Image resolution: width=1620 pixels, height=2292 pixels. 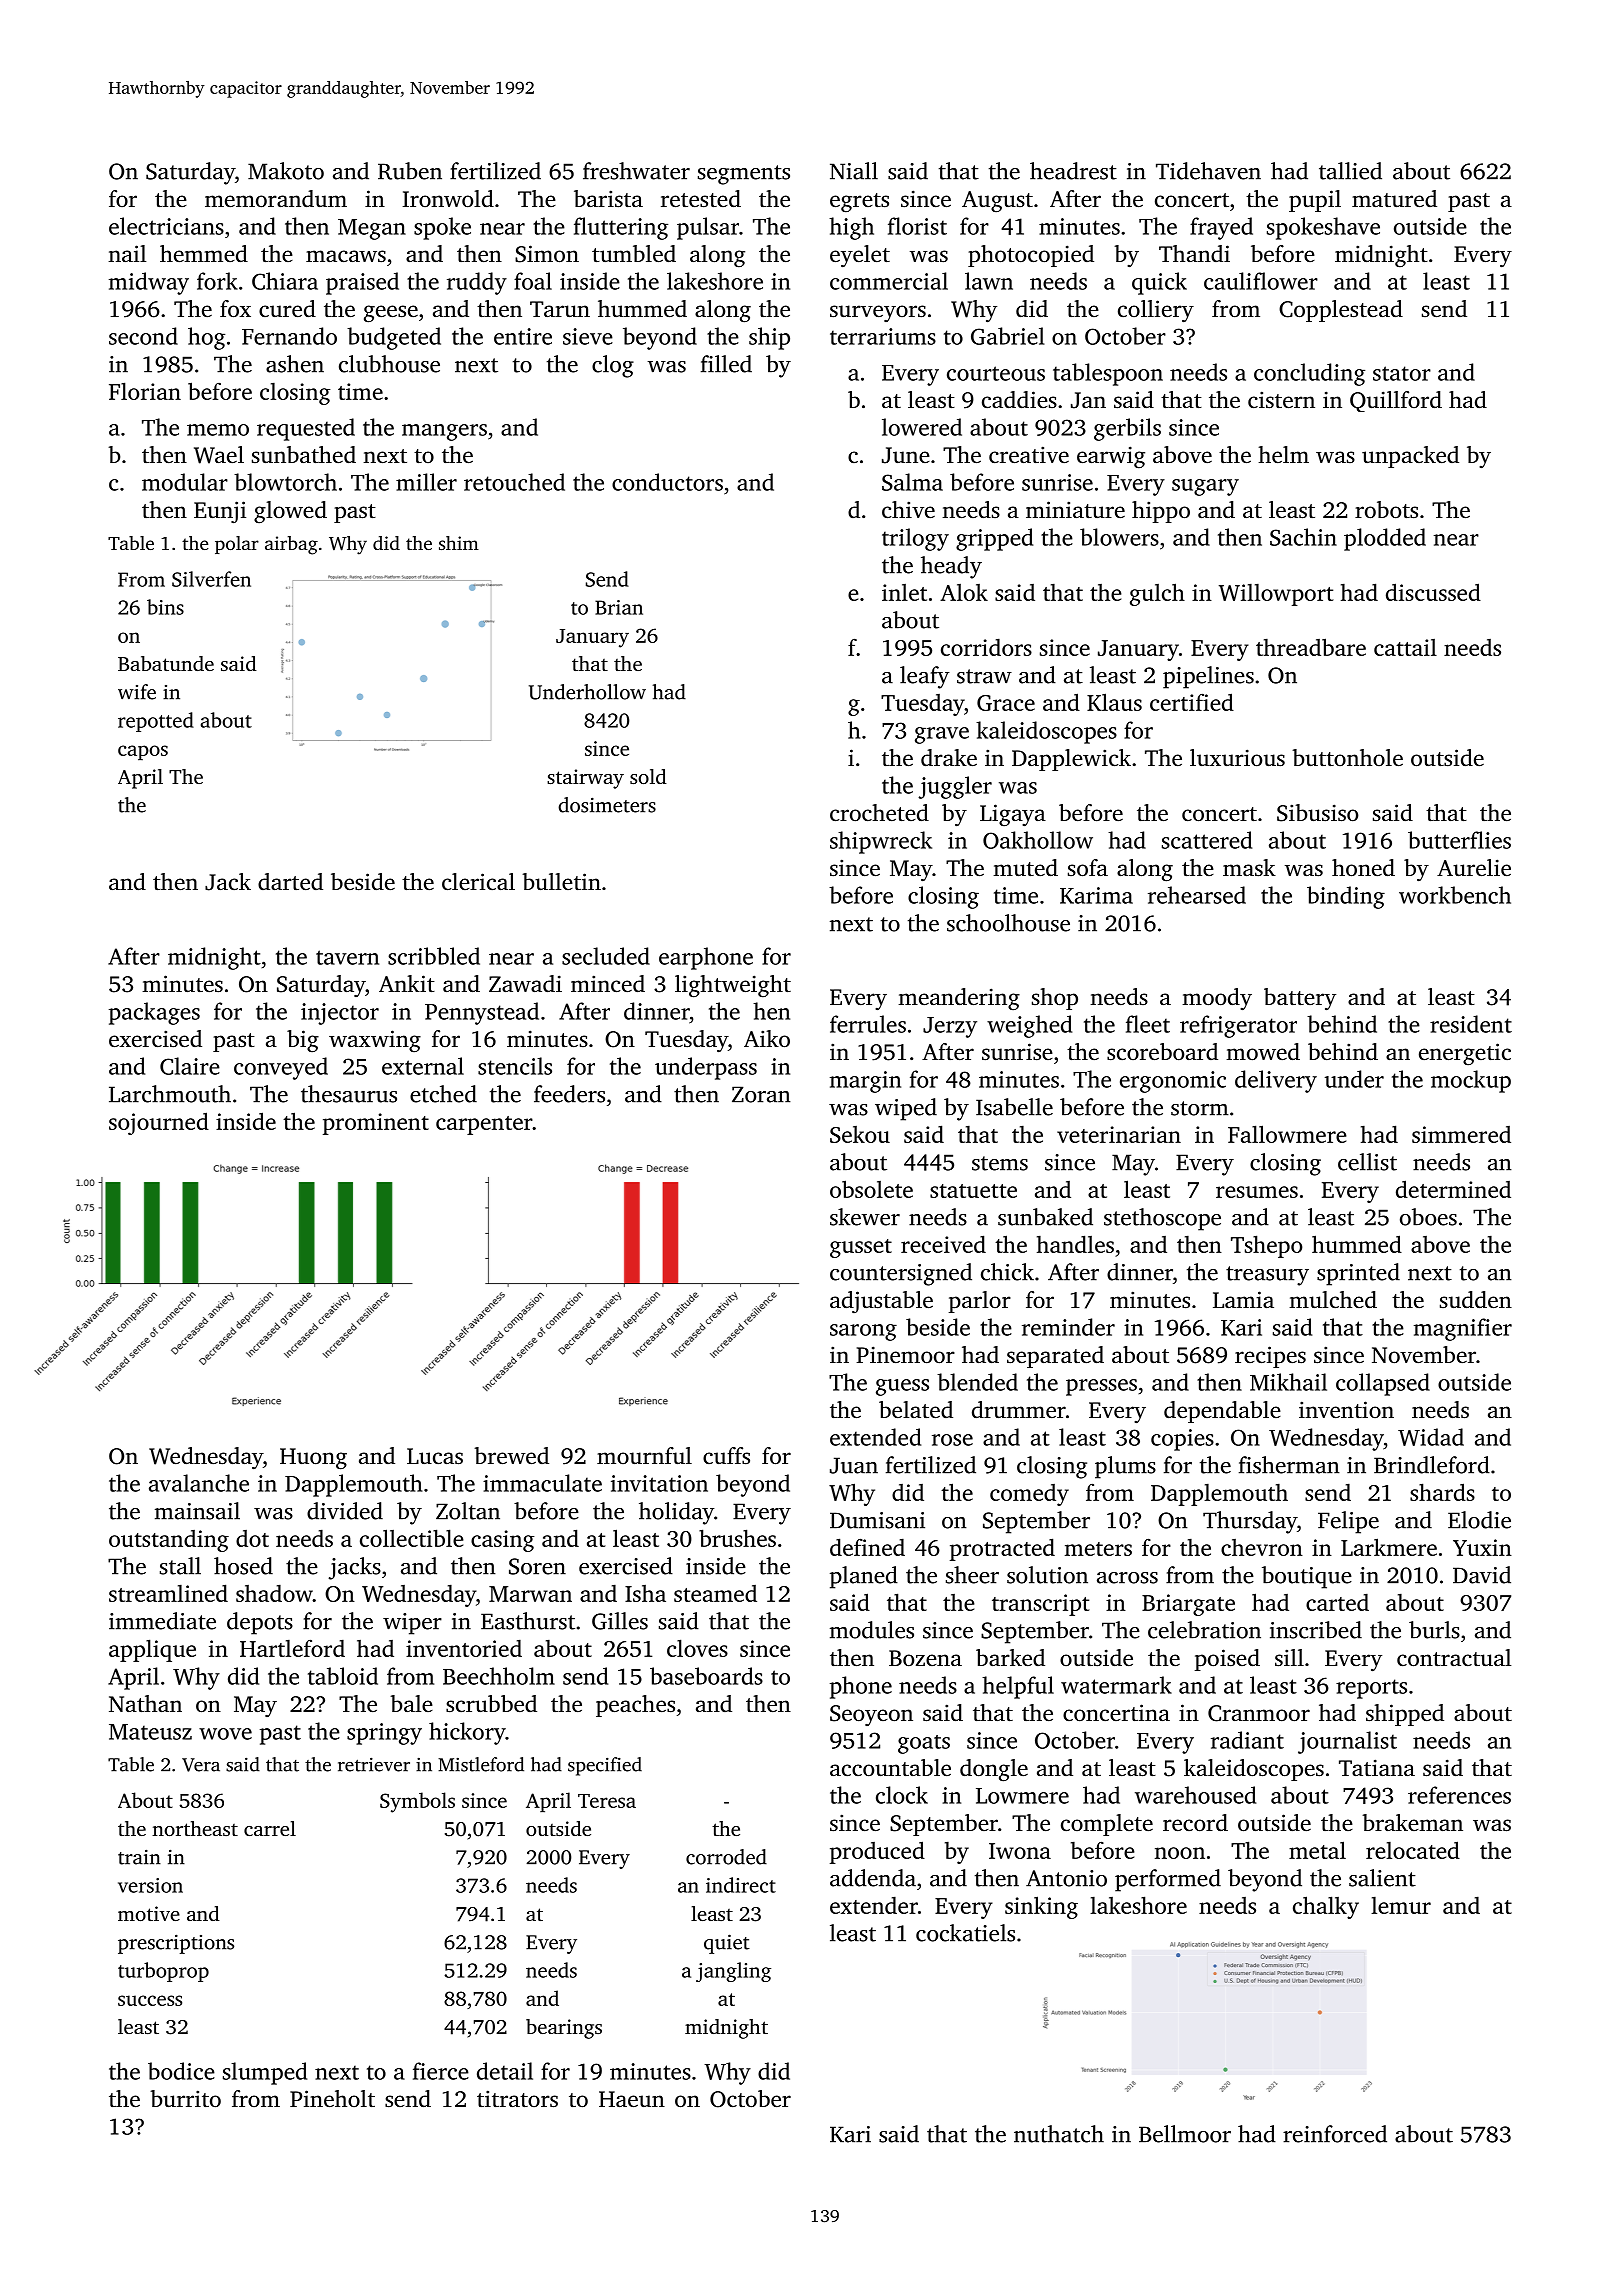 What do you see at coordinates (877, 1520) in the screenshot?
I see `Dumisani` at bounding box center [877, 1520].
